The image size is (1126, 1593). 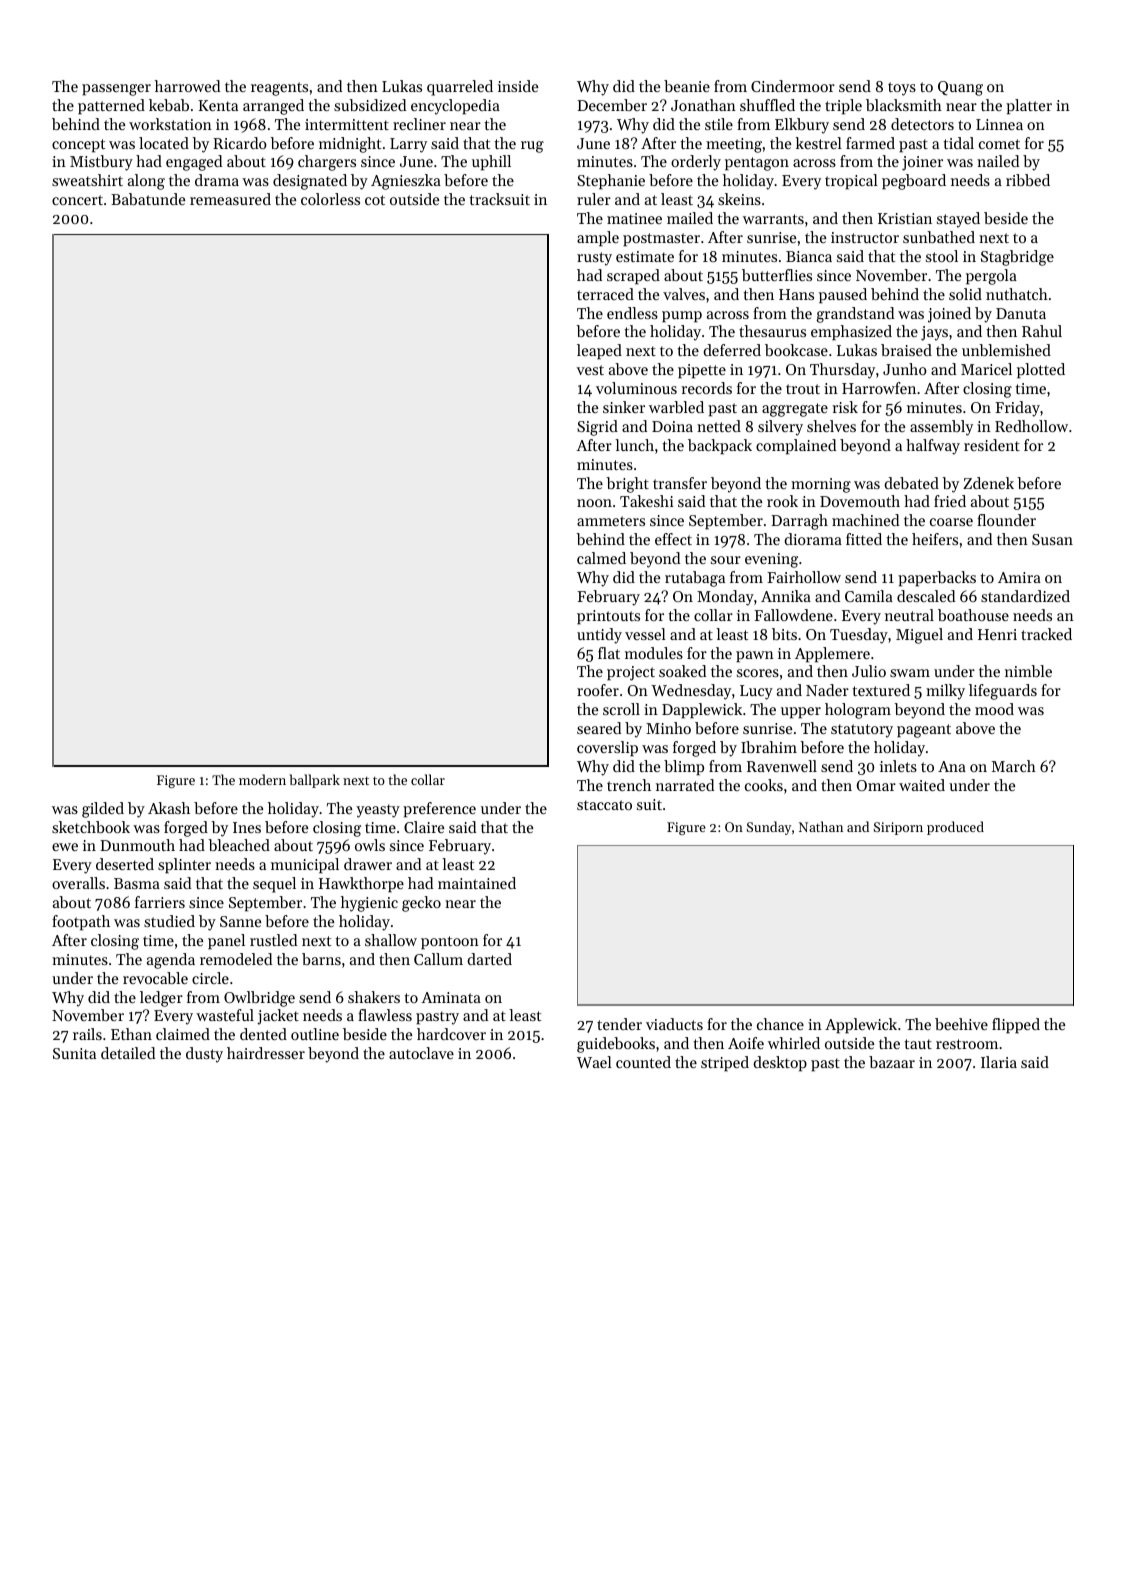 What do you see at coordinates (77, 200) in the page?
I see `concert` at bounding box center [77, 200].
